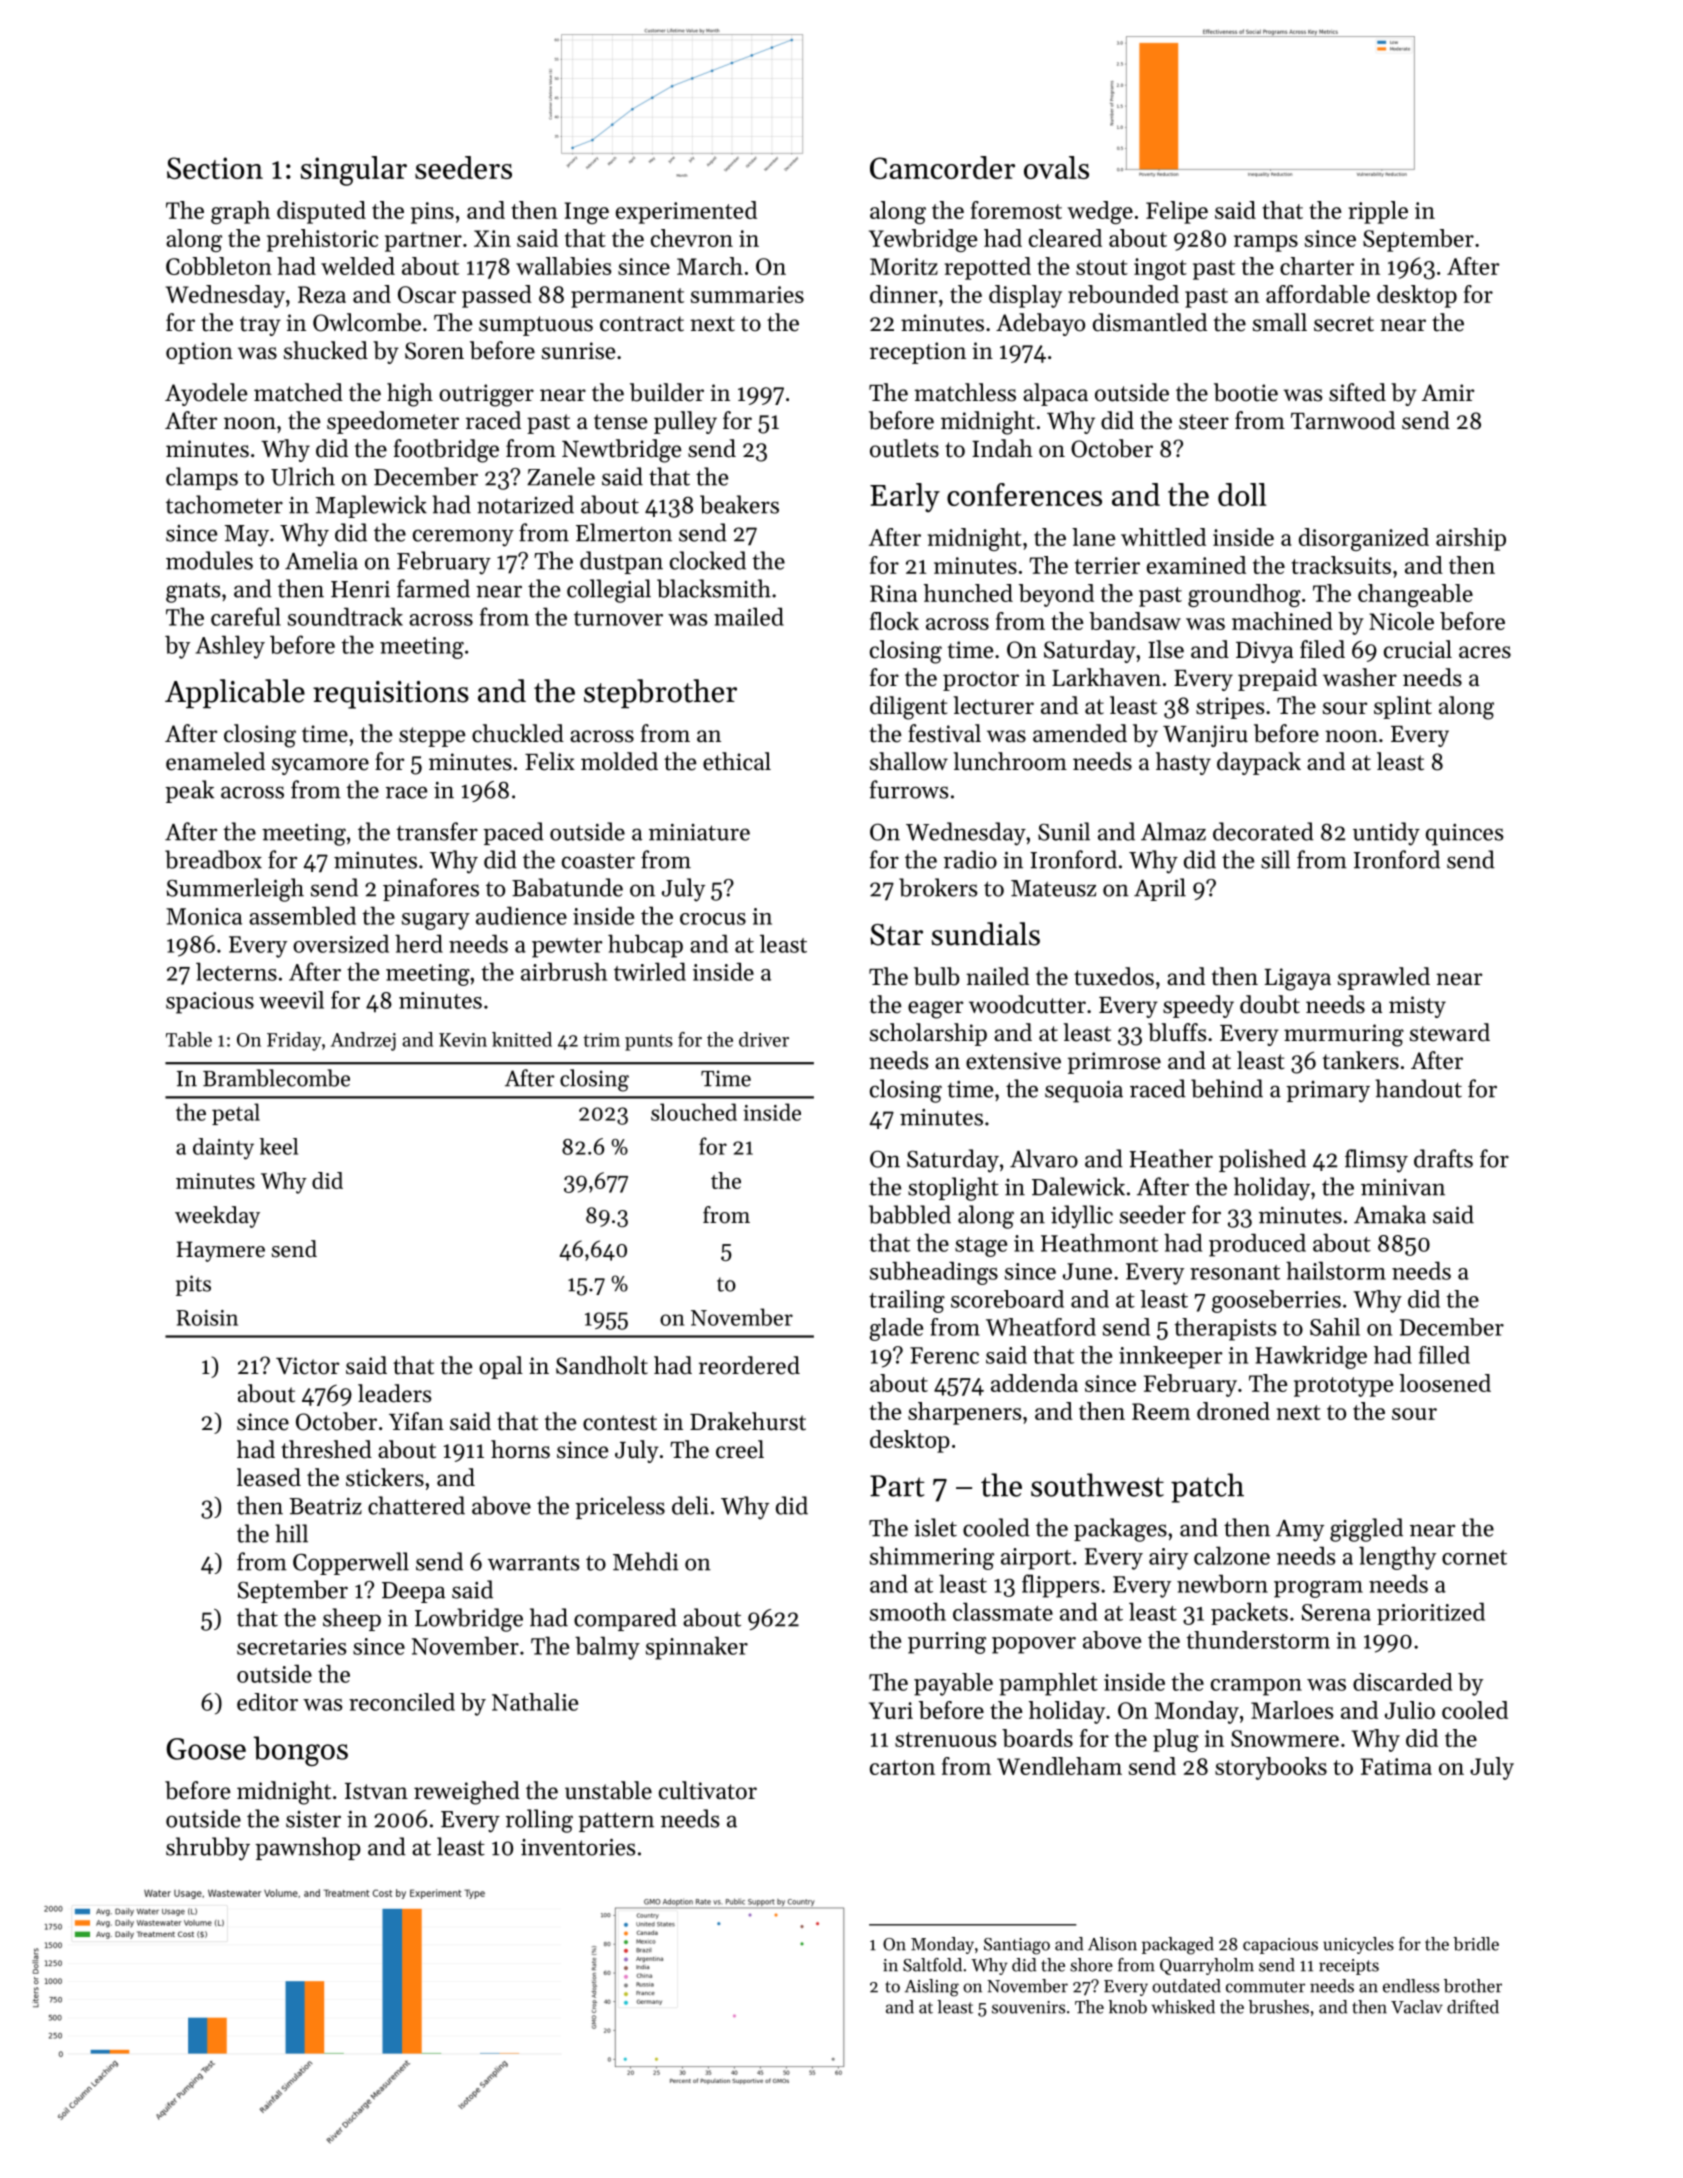 The height and width of the screenshot is (2178, 1683). I want to click on Section, so click(215, 168).
